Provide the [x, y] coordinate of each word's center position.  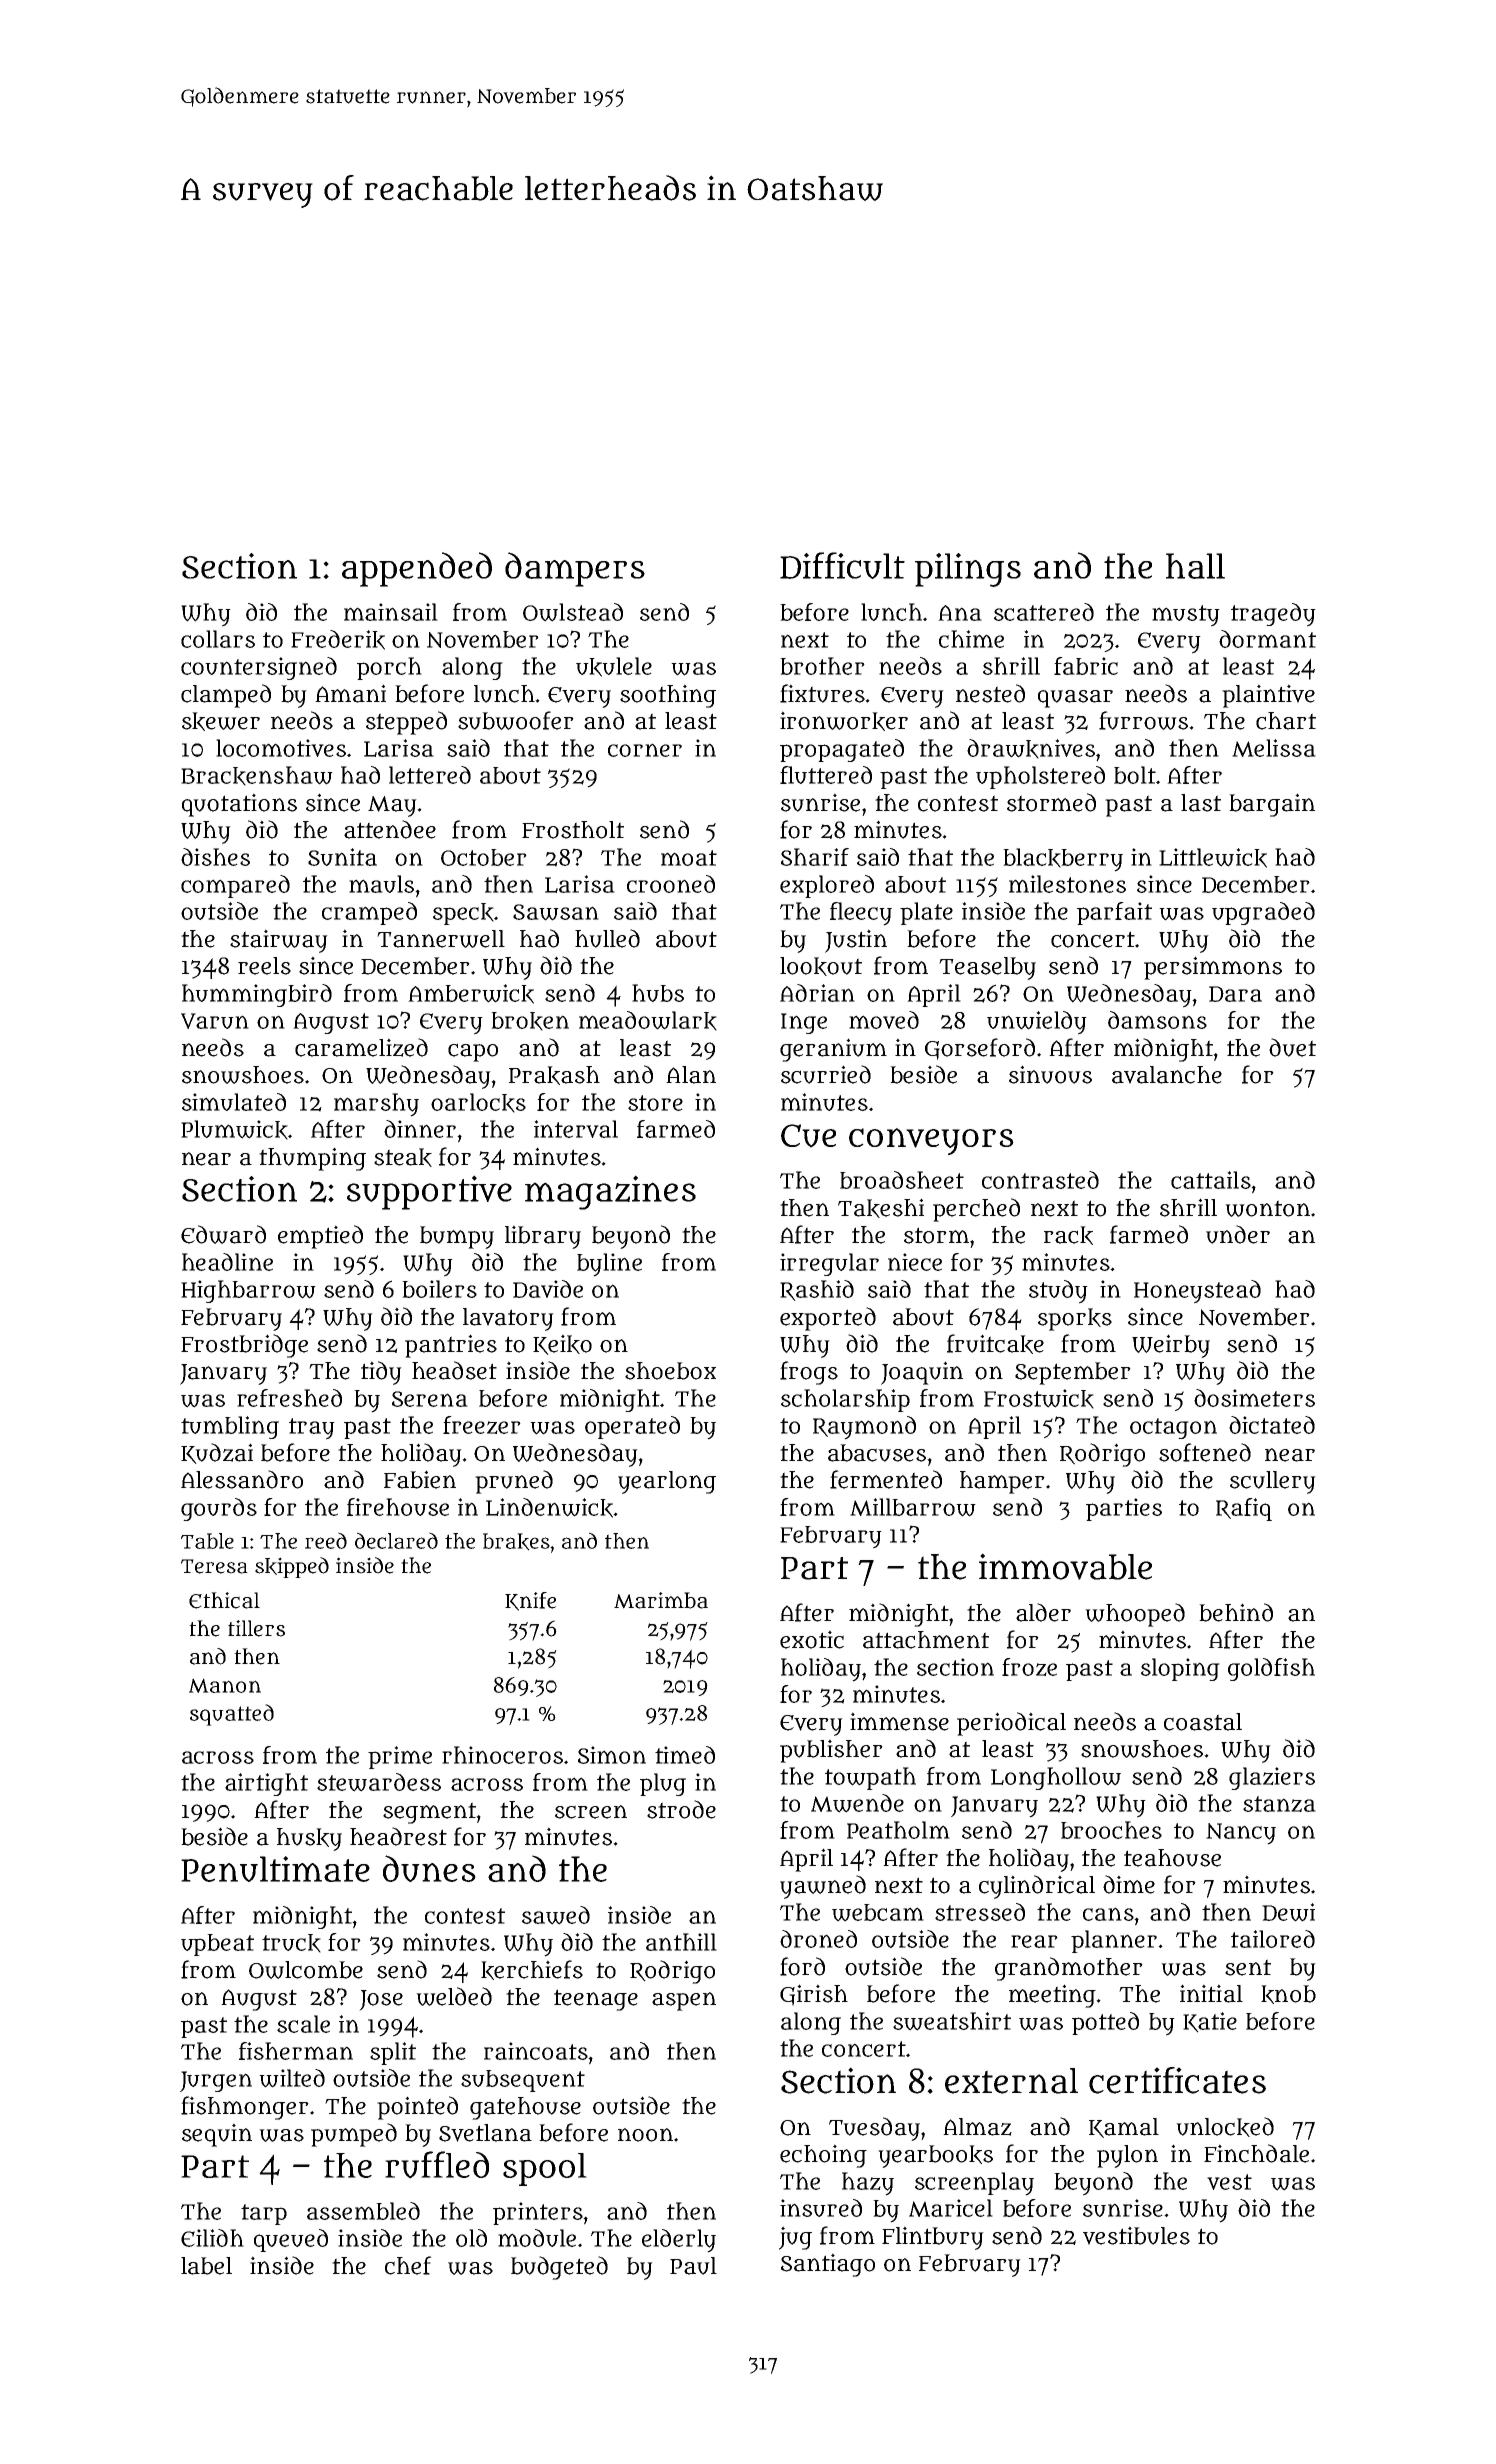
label [206, 2266]
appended [417, 569]
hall [1195, 566]
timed [685, 1755]
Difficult [842, 565]
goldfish [1271, 1669]
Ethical [224, 1600]
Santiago [828, 2265]
